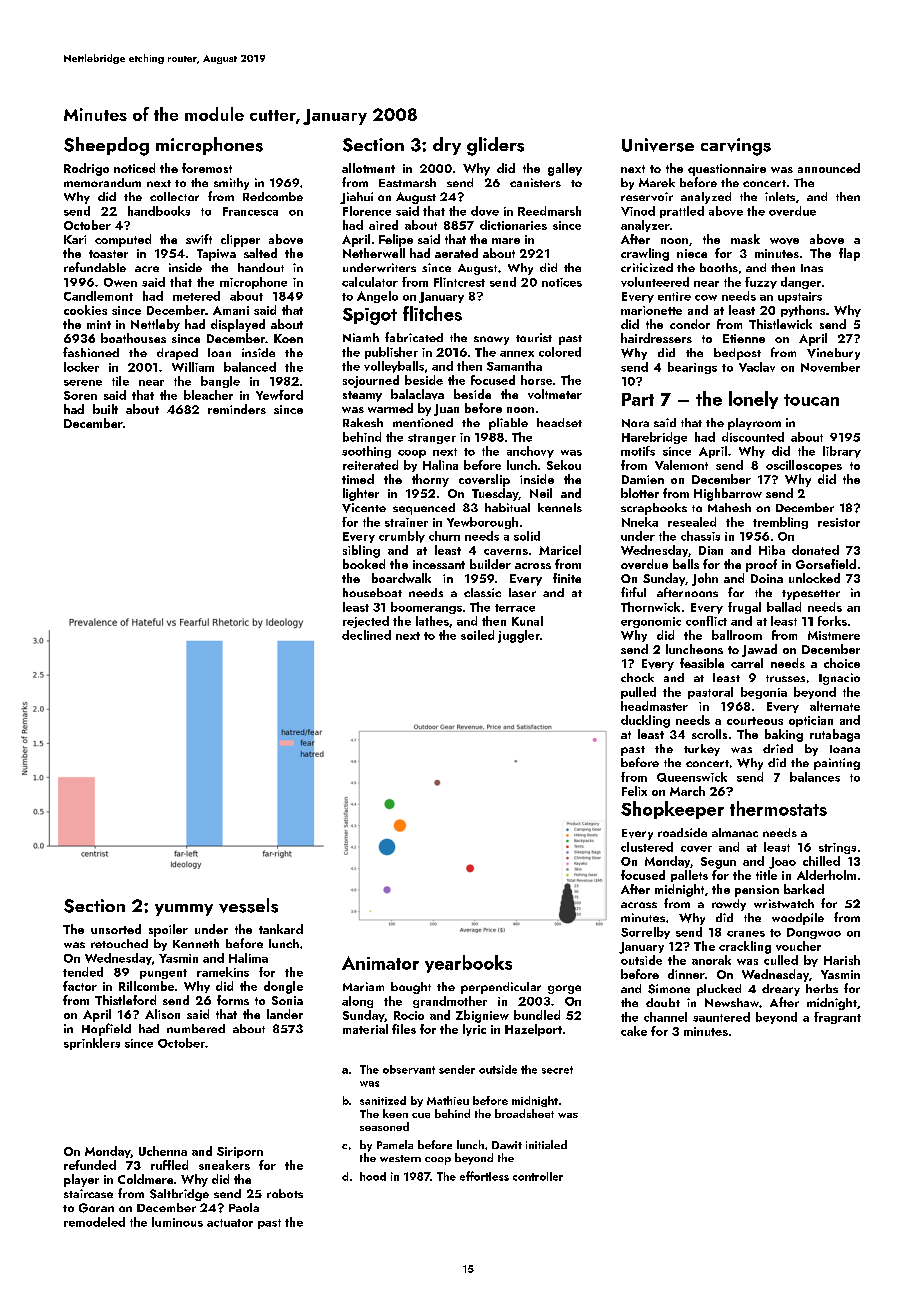  I want to click on Gorsefield, so click(826, 564).
